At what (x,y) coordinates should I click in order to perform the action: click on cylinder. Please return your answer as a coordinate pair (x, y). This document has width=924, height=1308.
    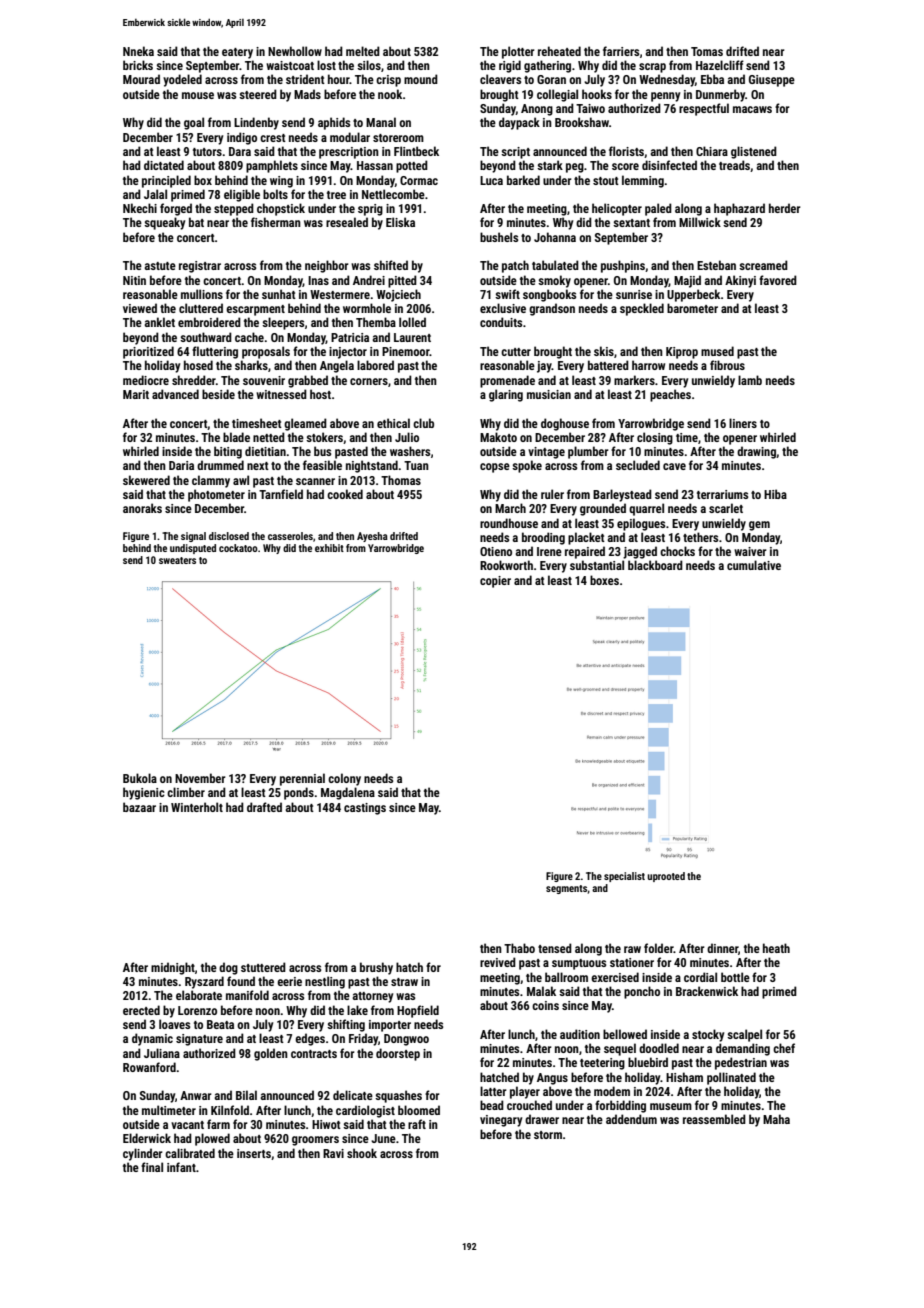
    Looking at the image, I should click on (143, 1154).
